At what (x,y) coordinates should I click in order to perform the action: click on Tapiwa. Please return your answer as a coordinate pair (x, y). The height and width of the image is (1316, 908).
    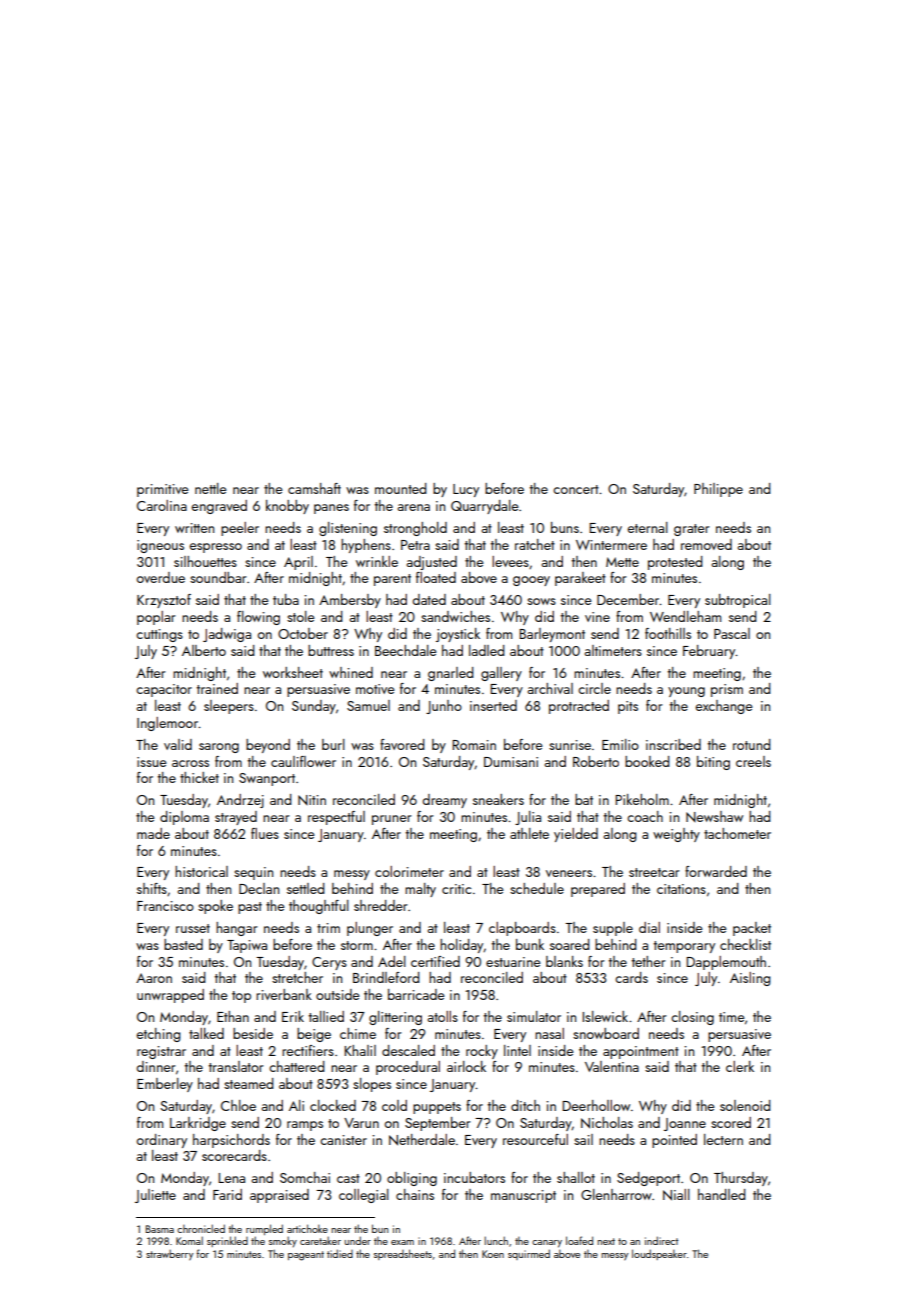
    Looking at the image, I should click on (247, 946).
